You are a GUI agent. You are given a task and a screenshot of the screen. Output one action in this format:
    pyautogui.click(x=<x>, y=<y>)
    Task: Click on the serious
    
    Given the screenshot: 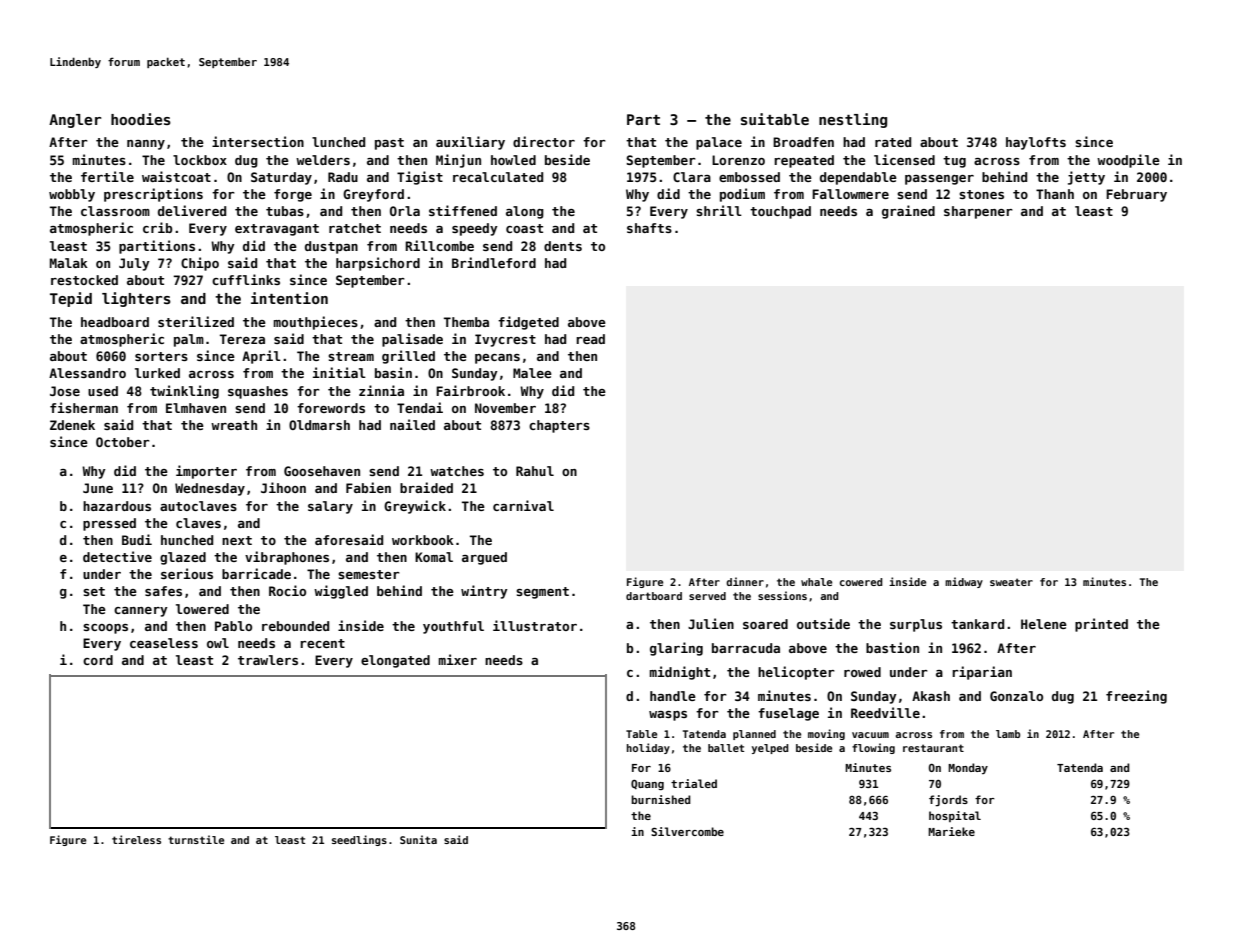 What is the action you would take?
    pyautogui.click(x=187, y=573)
